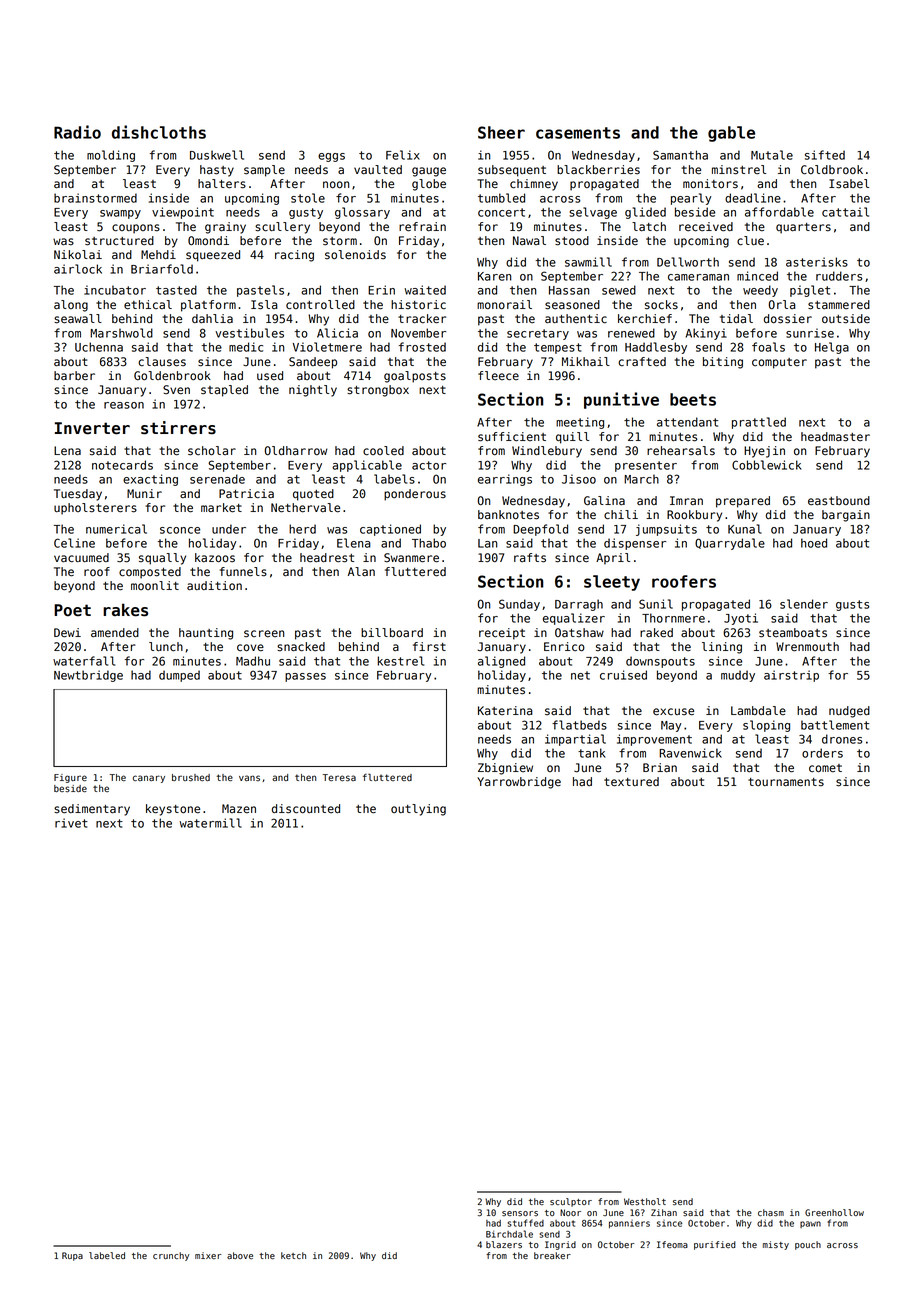 The width and height of the screenshot is (924, 1308). What do you see at coordinates (240, 1255) in the screenshot?
I see `above` at bounding box center [240, 1255].
